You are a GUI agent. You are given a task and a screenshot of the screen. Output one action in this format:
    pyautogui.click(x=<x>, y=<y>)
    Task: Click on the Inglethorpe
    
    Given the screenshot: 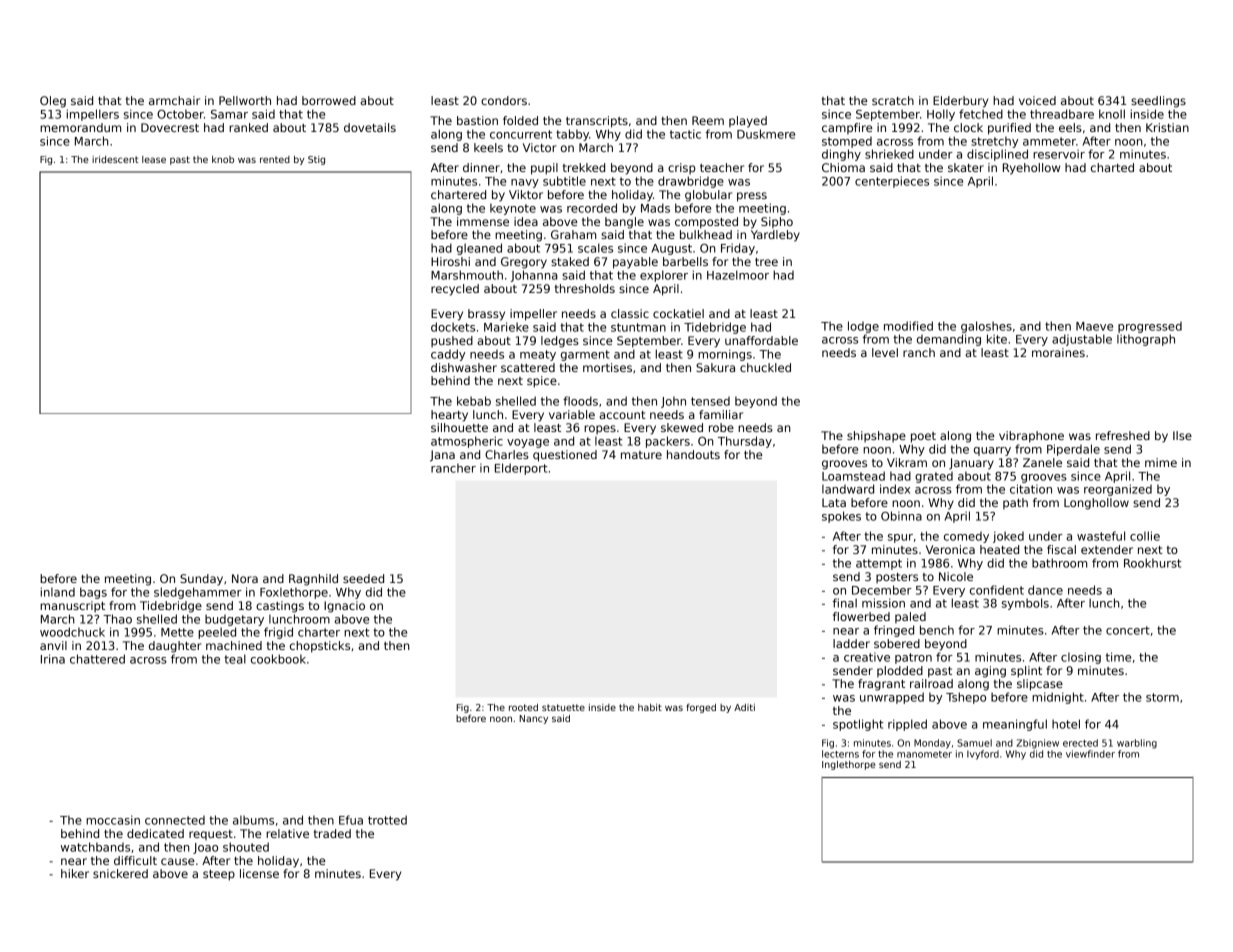 What is the action you would take?
    pyautogui.click(x=849, y=765)
